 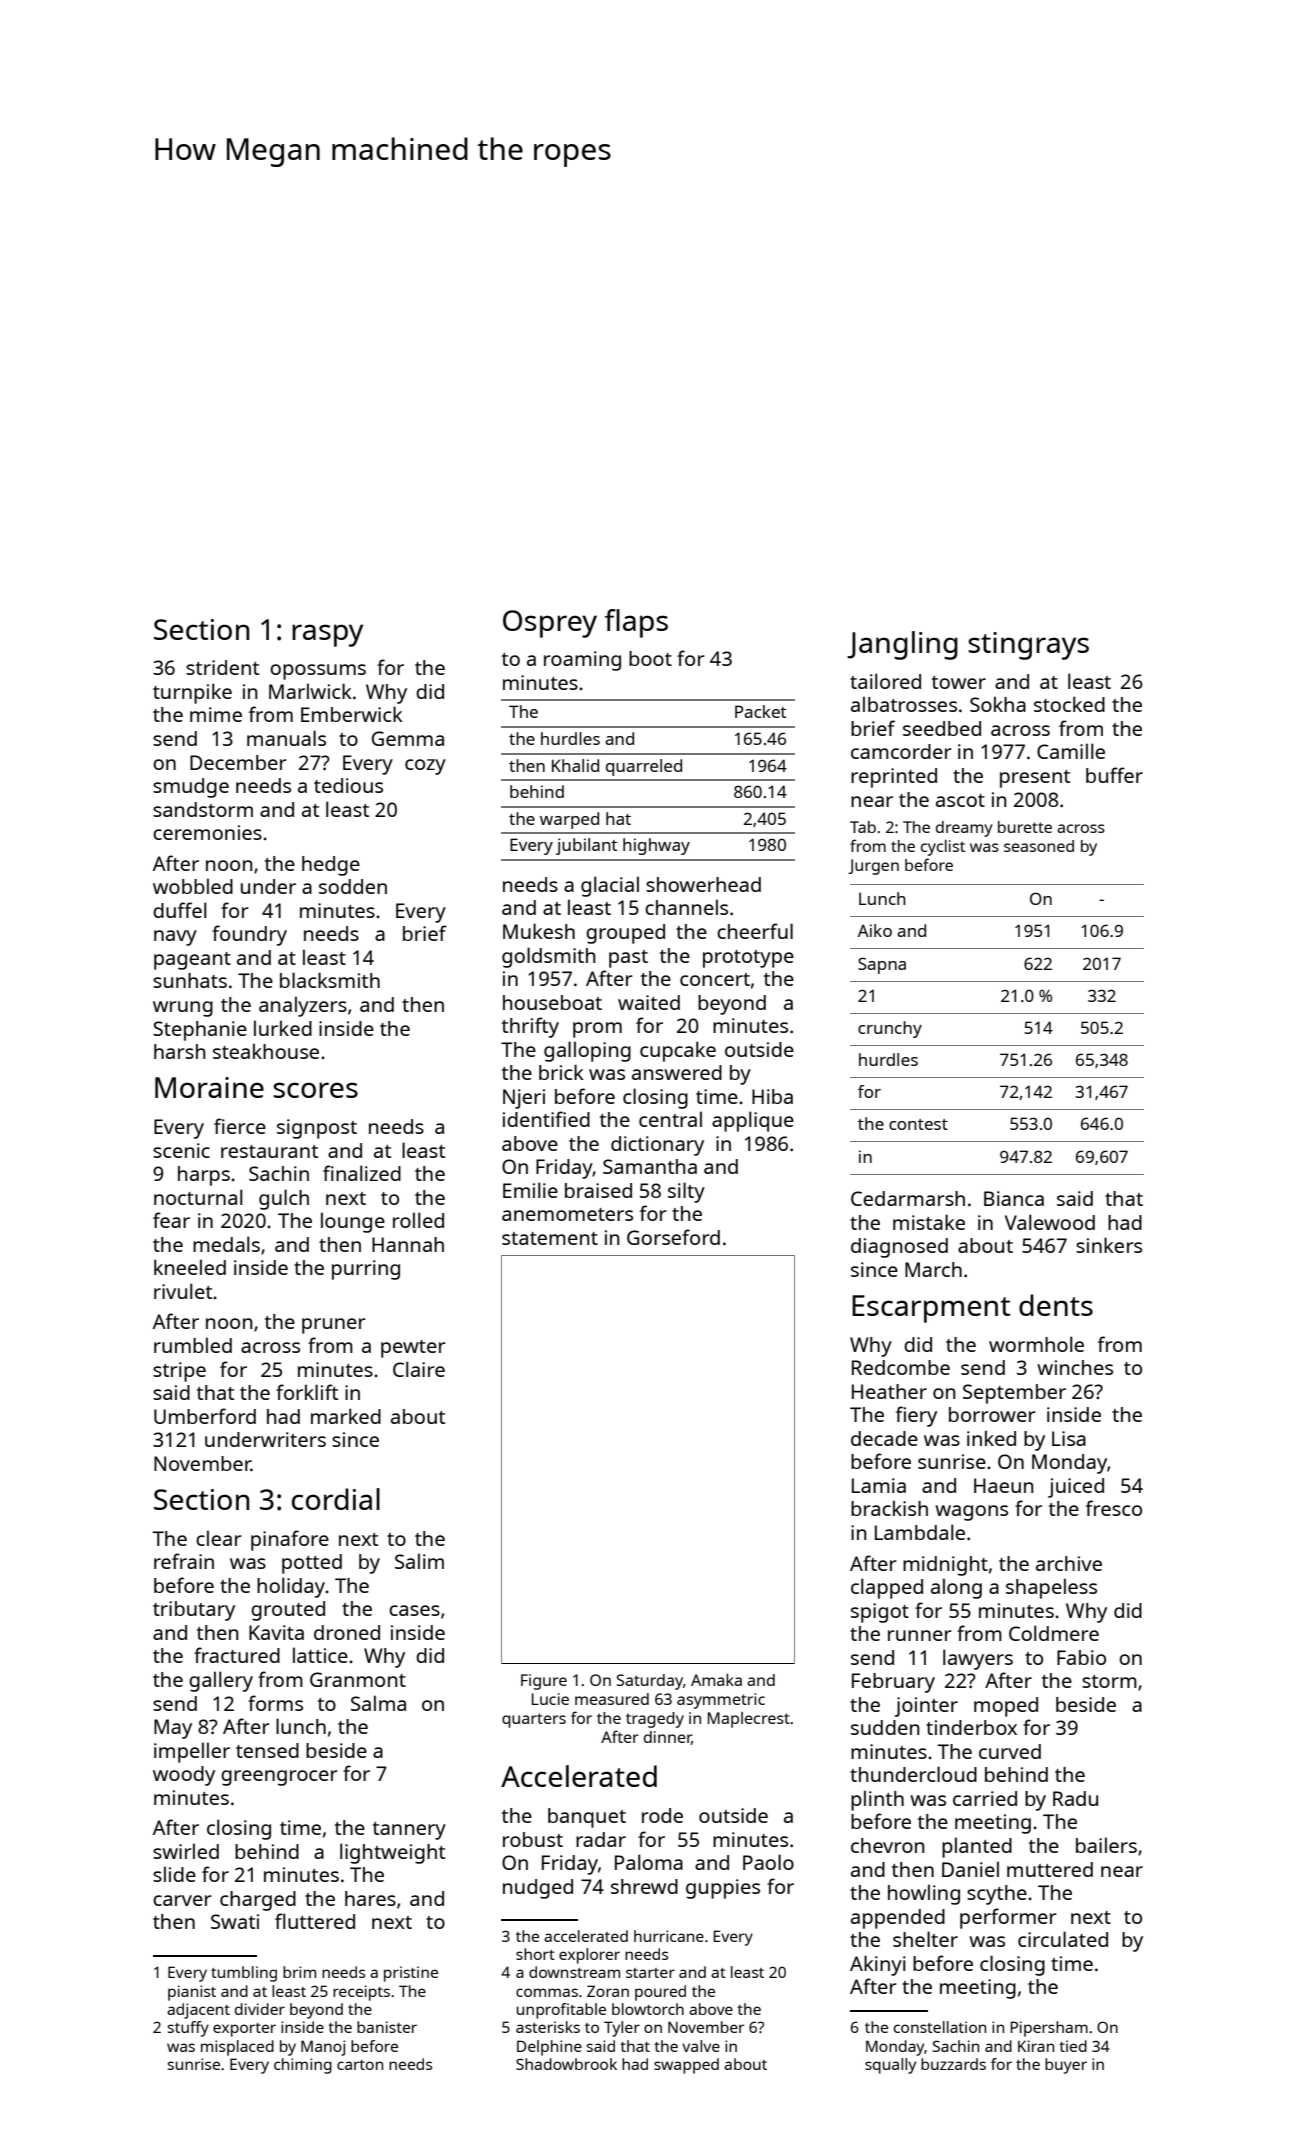 What do you see at coordinates (327, 635) in the document?
I see `raspy` at bounding box center [327, 635].
